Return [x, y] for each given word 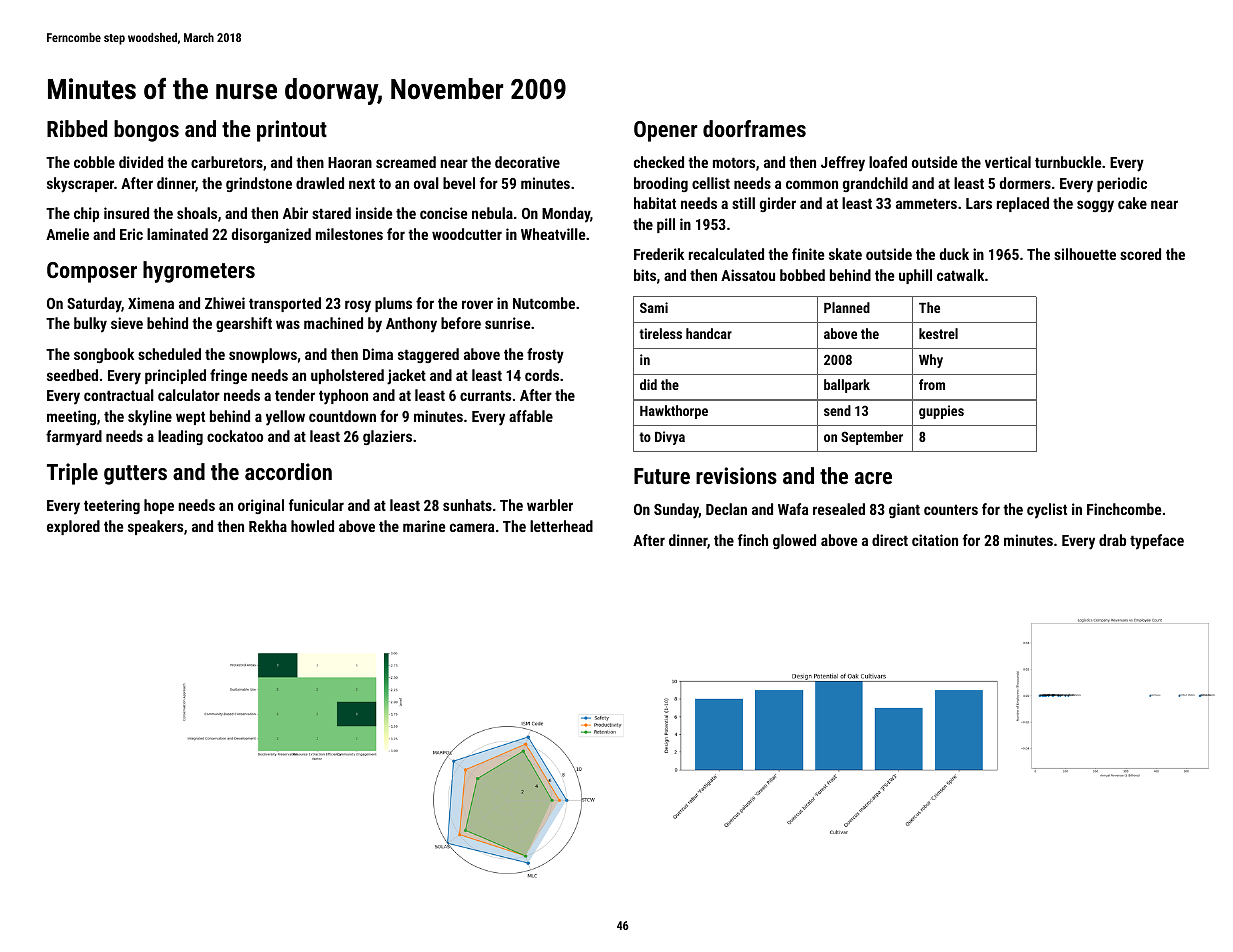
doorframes [754, 128]
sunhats [467, 505]
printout [292, 131]
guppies [941, 412]
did [648, 384]
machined [333, 323]
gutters [135, 475]
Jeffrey [843, 164]
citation [935, 540]
